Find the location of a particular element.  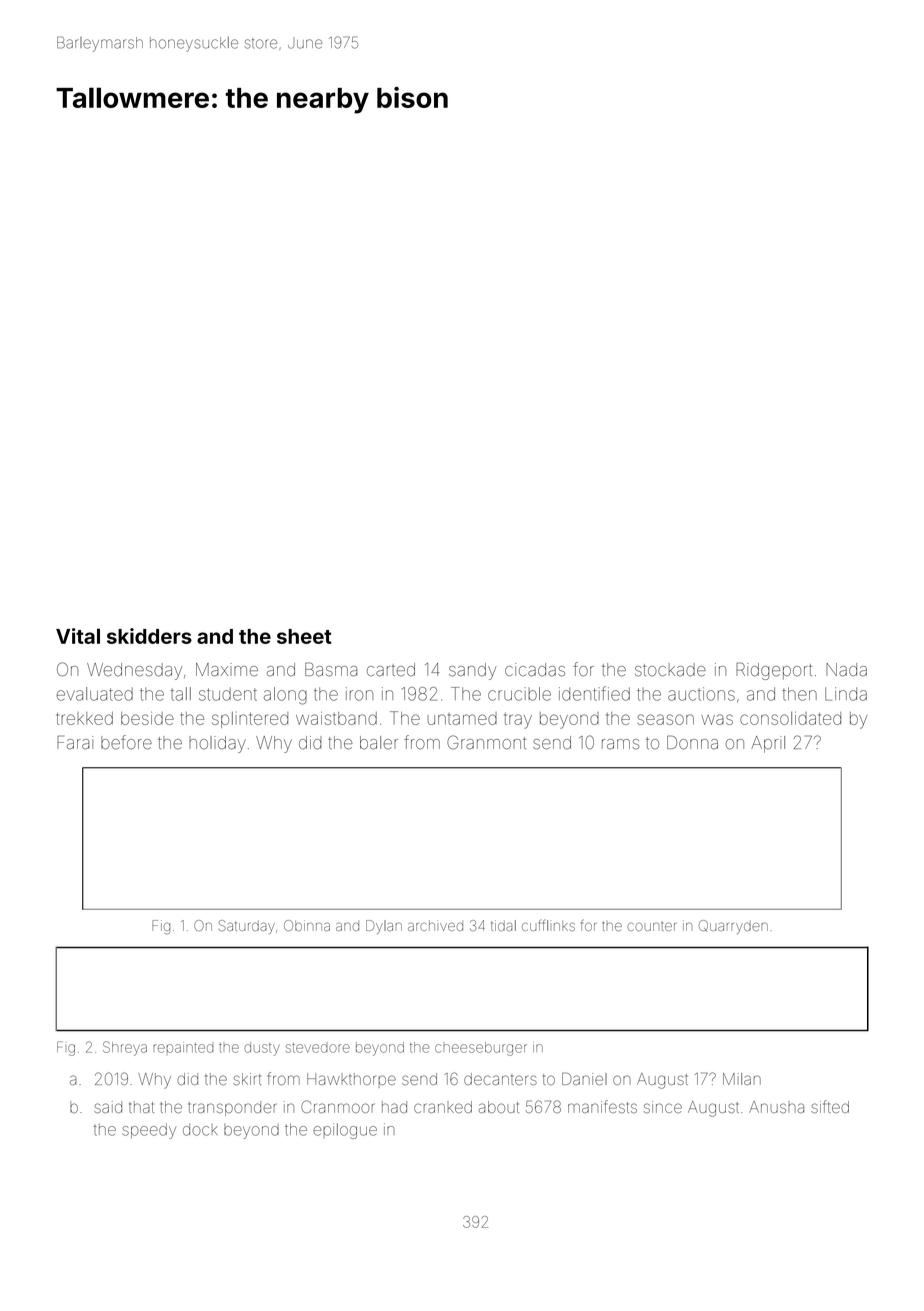

cicadas is located at coordinates (535, 670).
